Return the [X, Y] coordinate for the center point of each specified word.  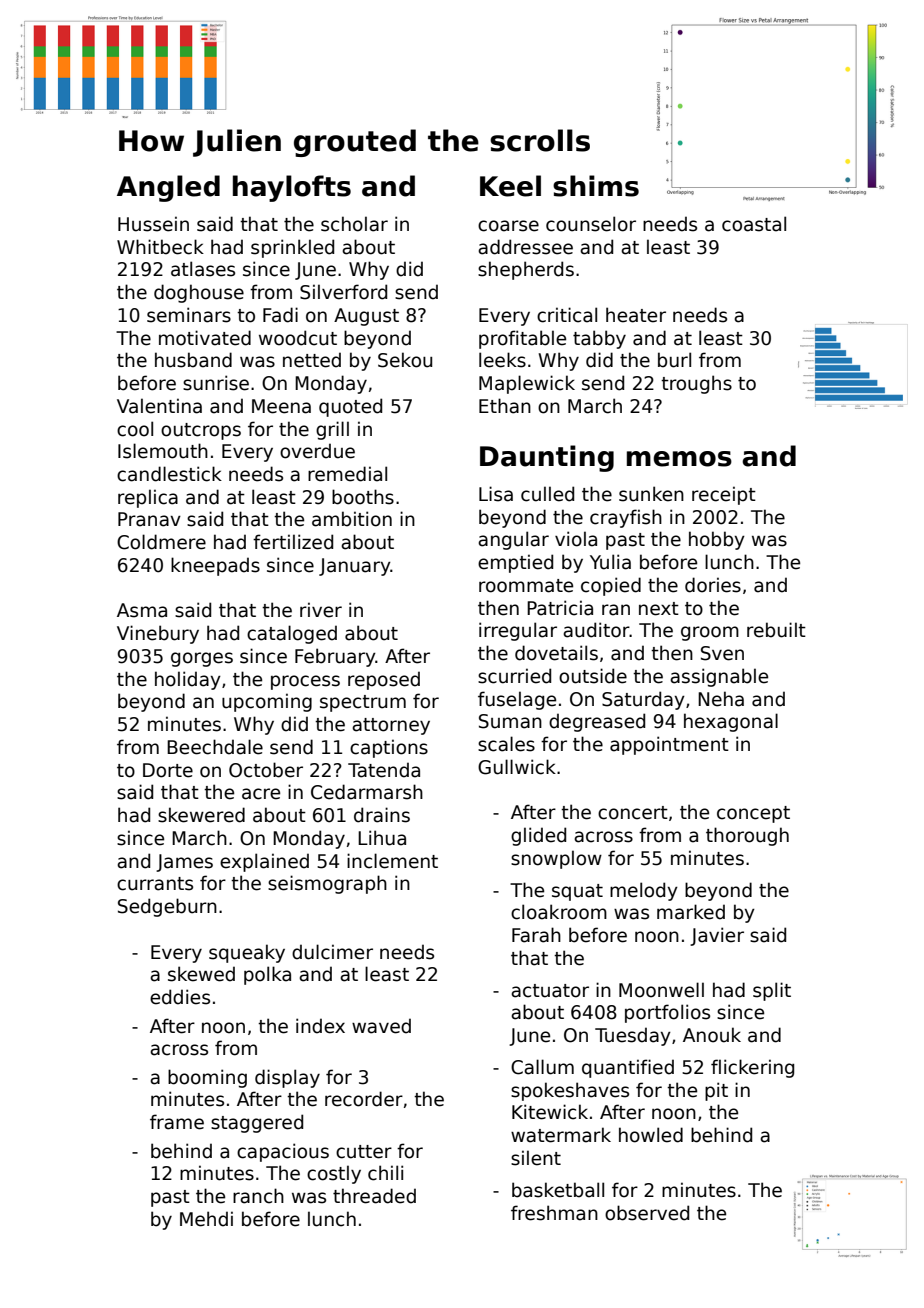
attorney [391, 726]
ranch [258, 1196]
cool [135, 429]
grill [332, 430]
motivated [205, 338]
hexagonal [731, 722]
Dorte [168, 770]
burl [674, 360]
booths [363, 497]
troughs [696, 384]
